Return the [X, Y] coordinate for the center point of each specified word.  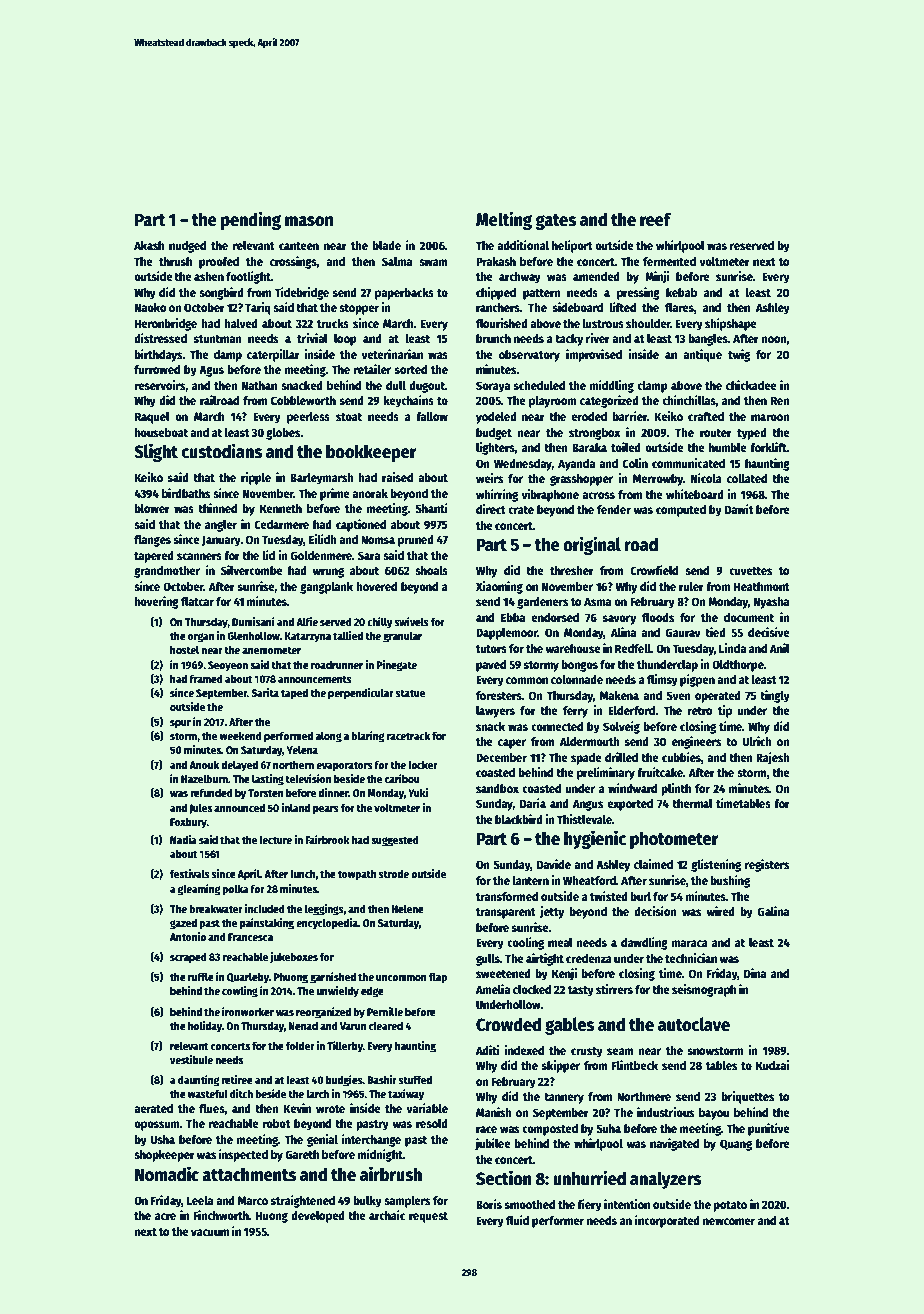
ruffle [201, 976]
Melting [504, 220]
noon [774, 339]
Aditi [487, 1050]
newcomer [729, 1221]
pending [251, 220]
